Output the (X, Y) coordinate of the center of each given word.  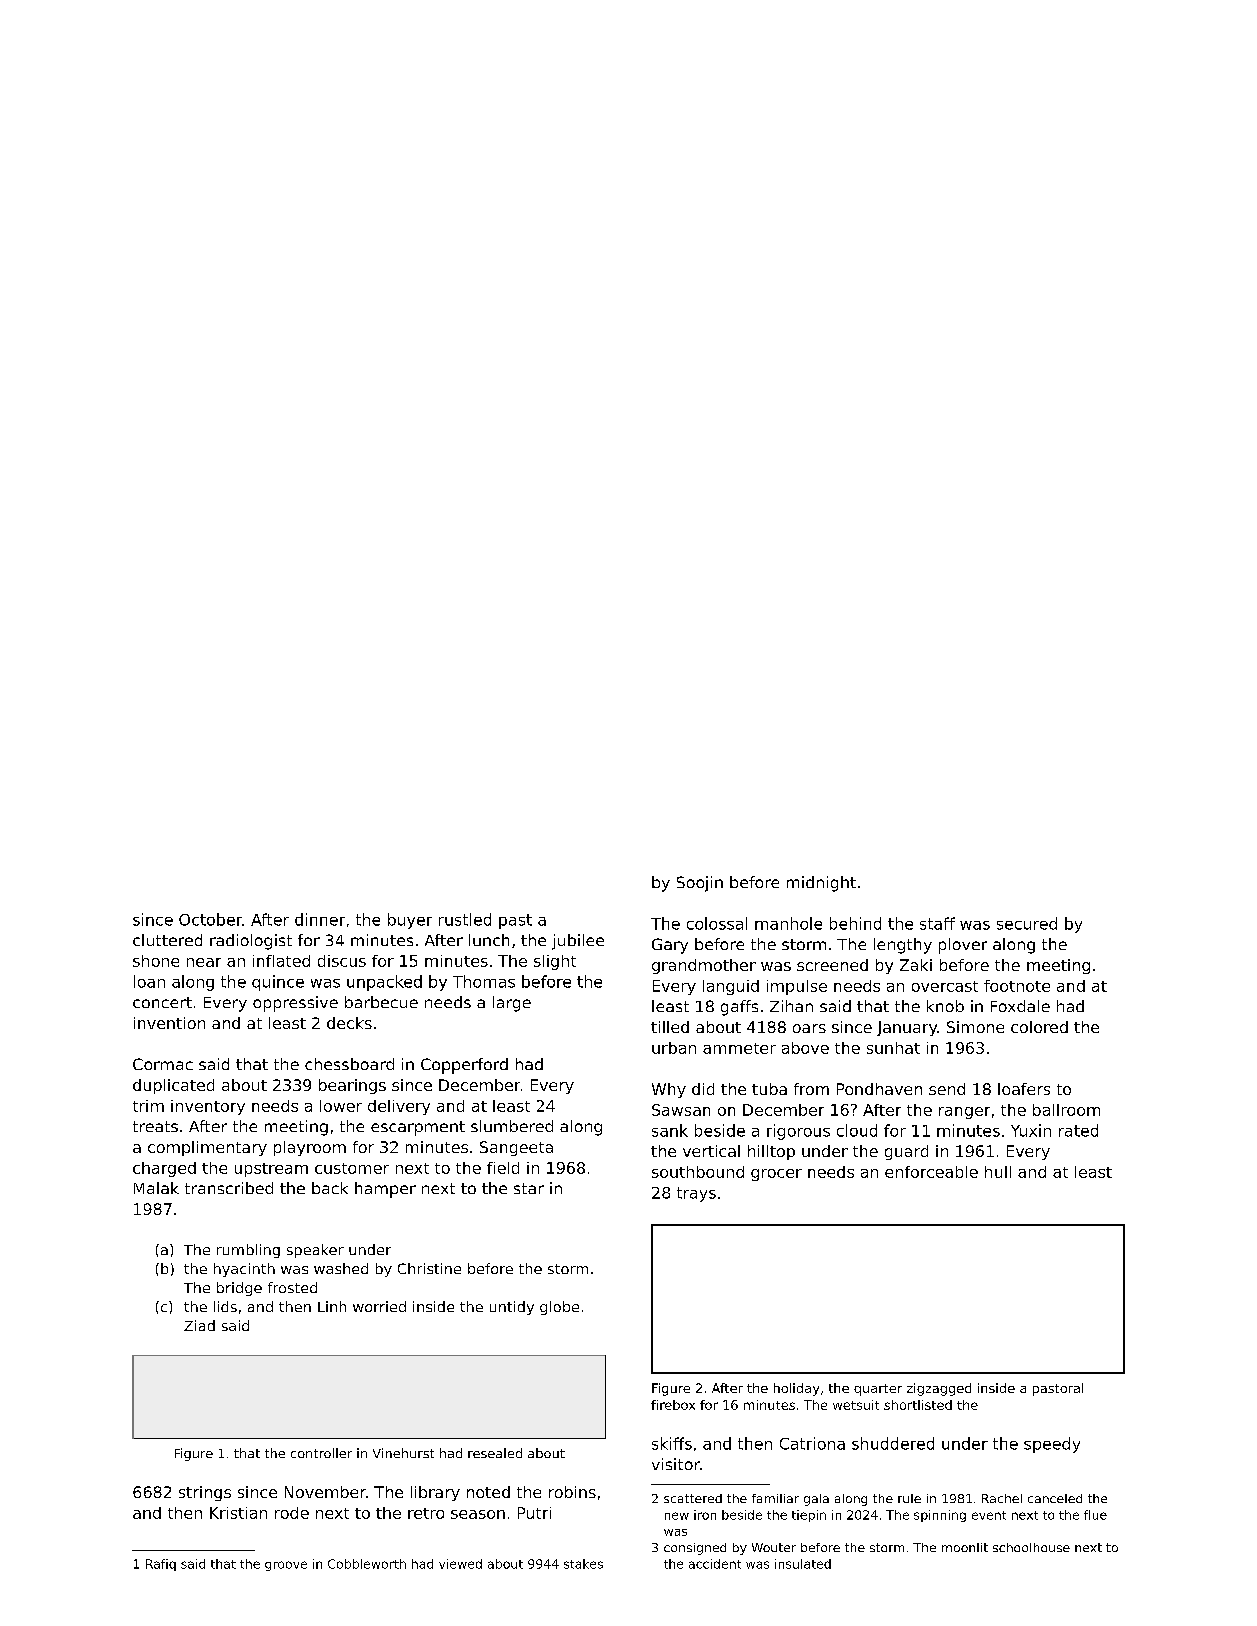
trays (696, 1194)
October (210, 919)
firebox (673, 1405)
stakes (583, 1564)
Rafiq (161, 1565)
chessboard (349, 1064)
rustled (465, 919)
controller (321, 1453)
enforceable (931, 1172)
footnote (1017, 986)
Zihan (791, 1006)
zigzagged (939, 1389)
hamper (385, 1190)
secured (1027, 923)
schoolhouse (1031, 1547)
